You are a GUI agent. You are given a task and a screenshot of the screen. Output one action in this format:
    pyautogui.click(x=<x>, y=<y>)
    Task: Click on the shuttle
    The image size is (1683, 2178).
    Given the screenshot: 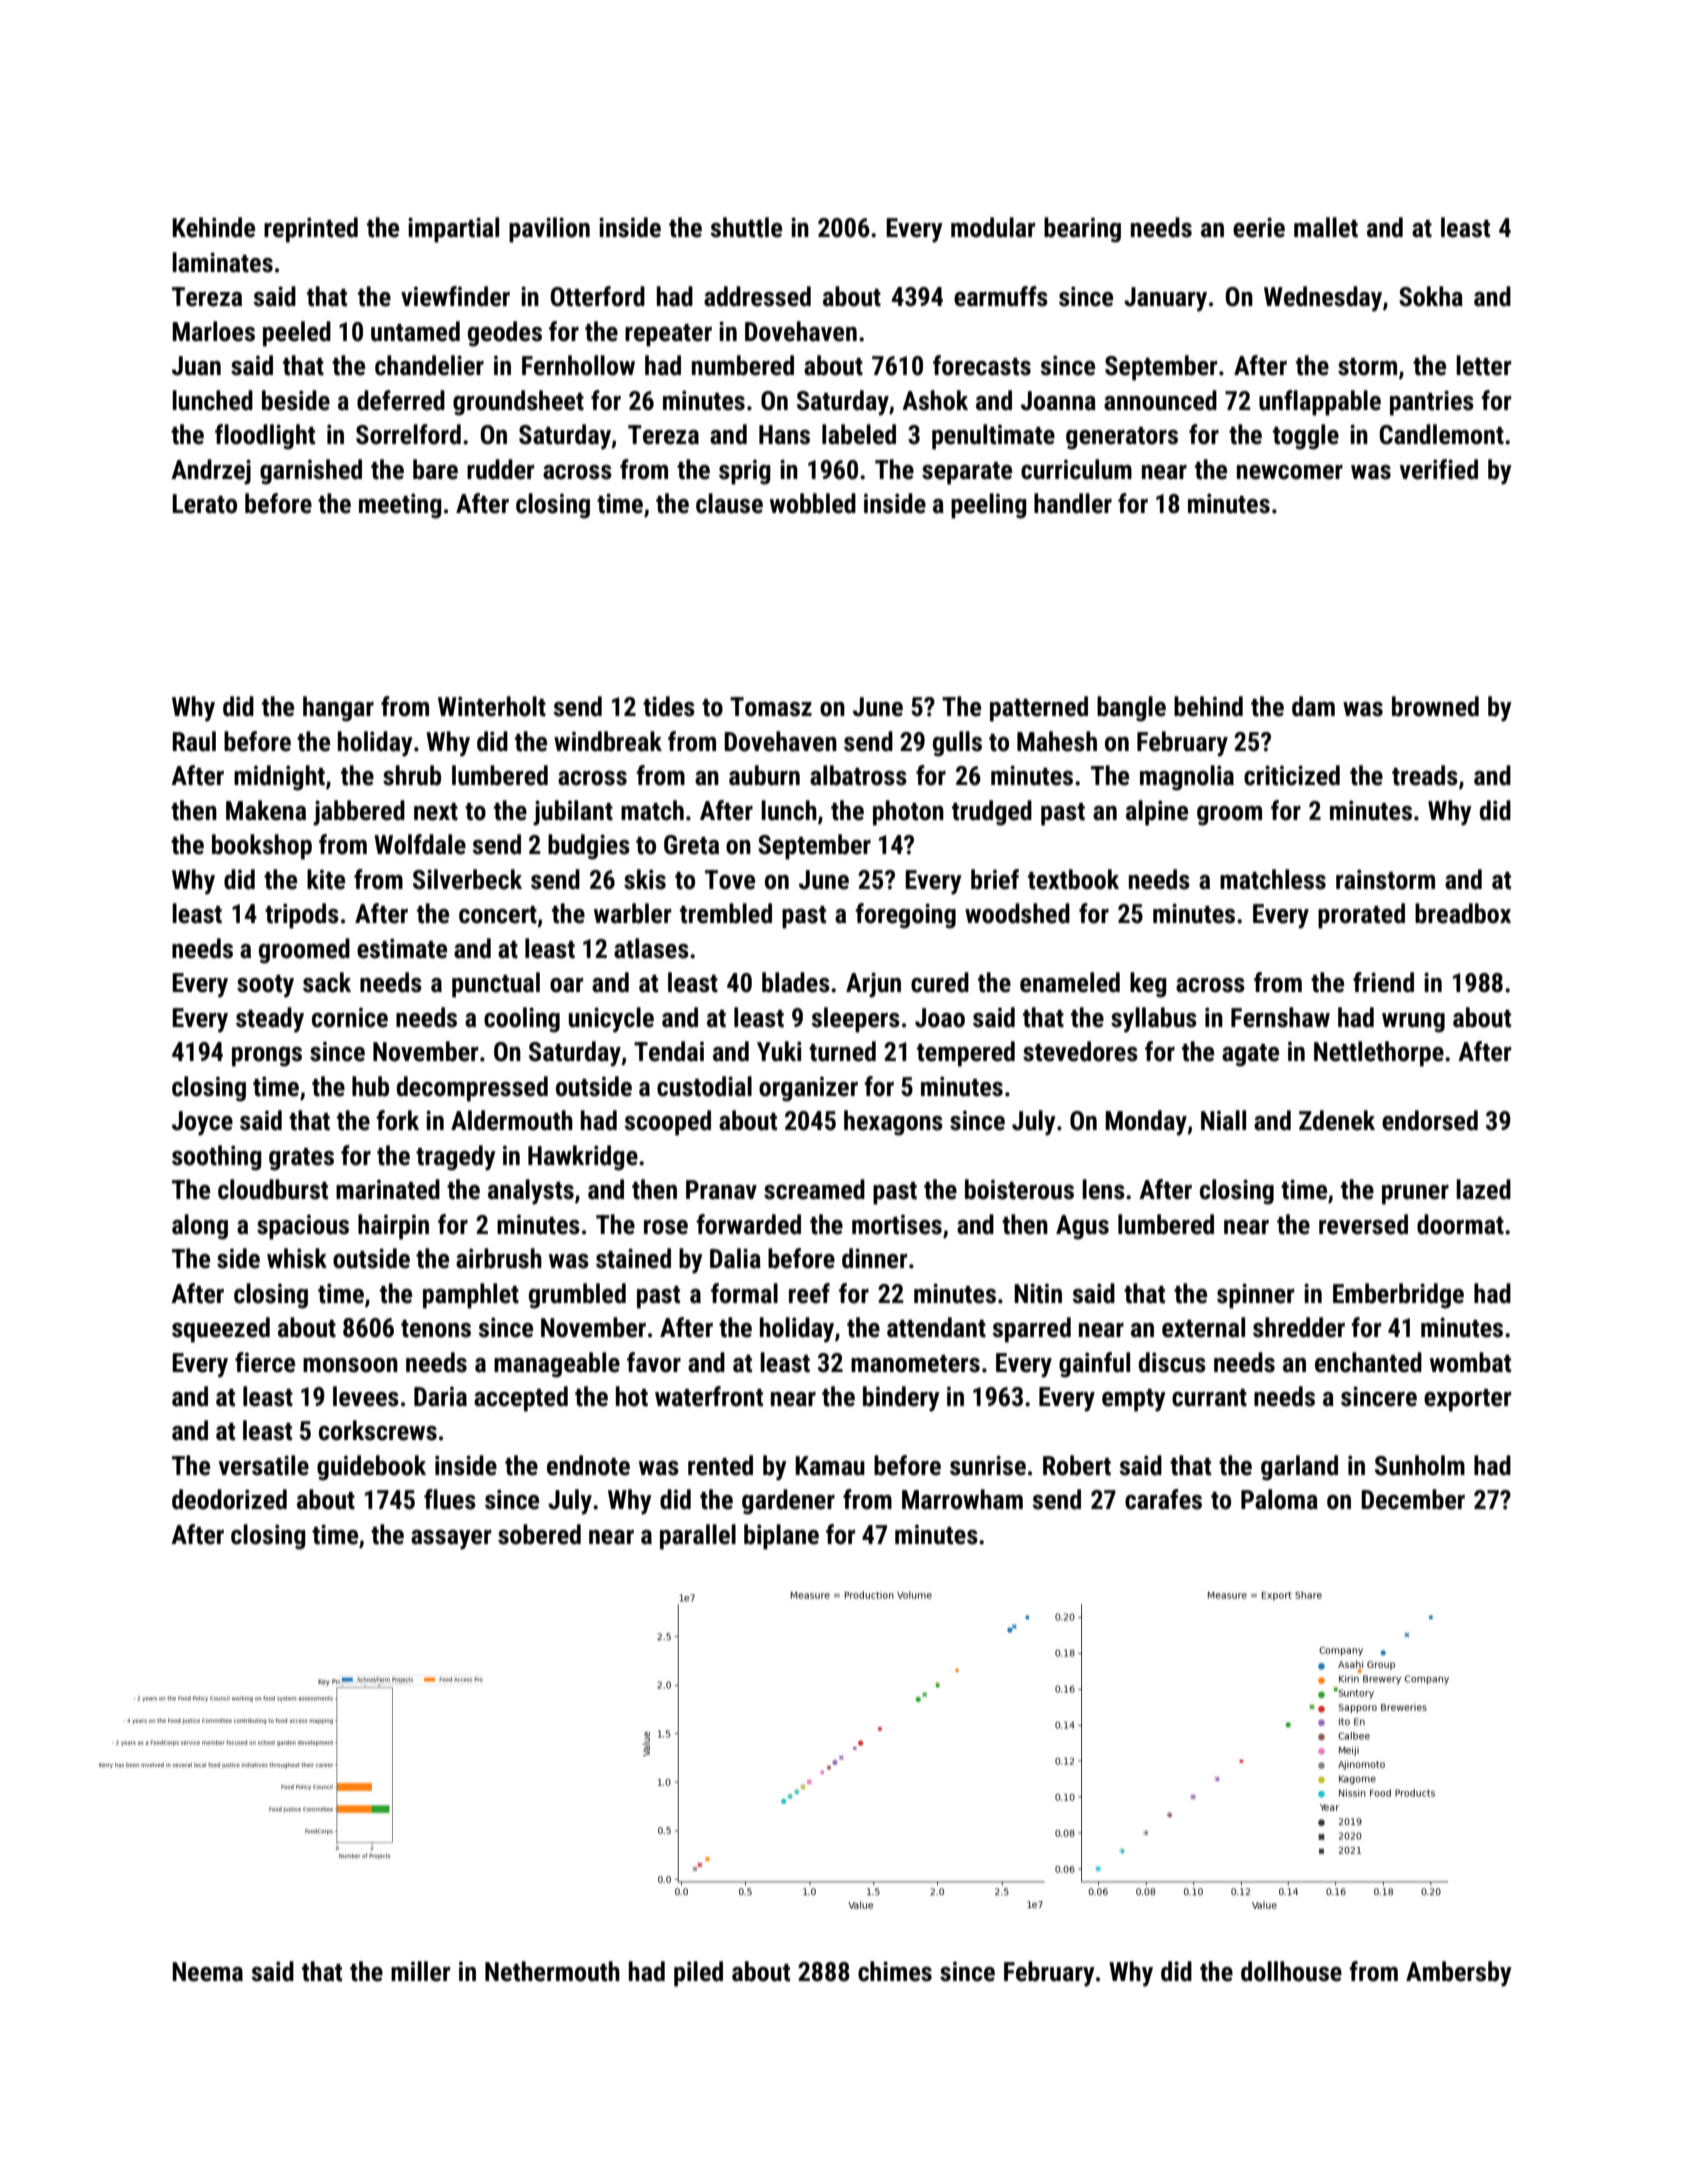 What is the action you would take?
    pyautogui.click(x=746, y=227)
